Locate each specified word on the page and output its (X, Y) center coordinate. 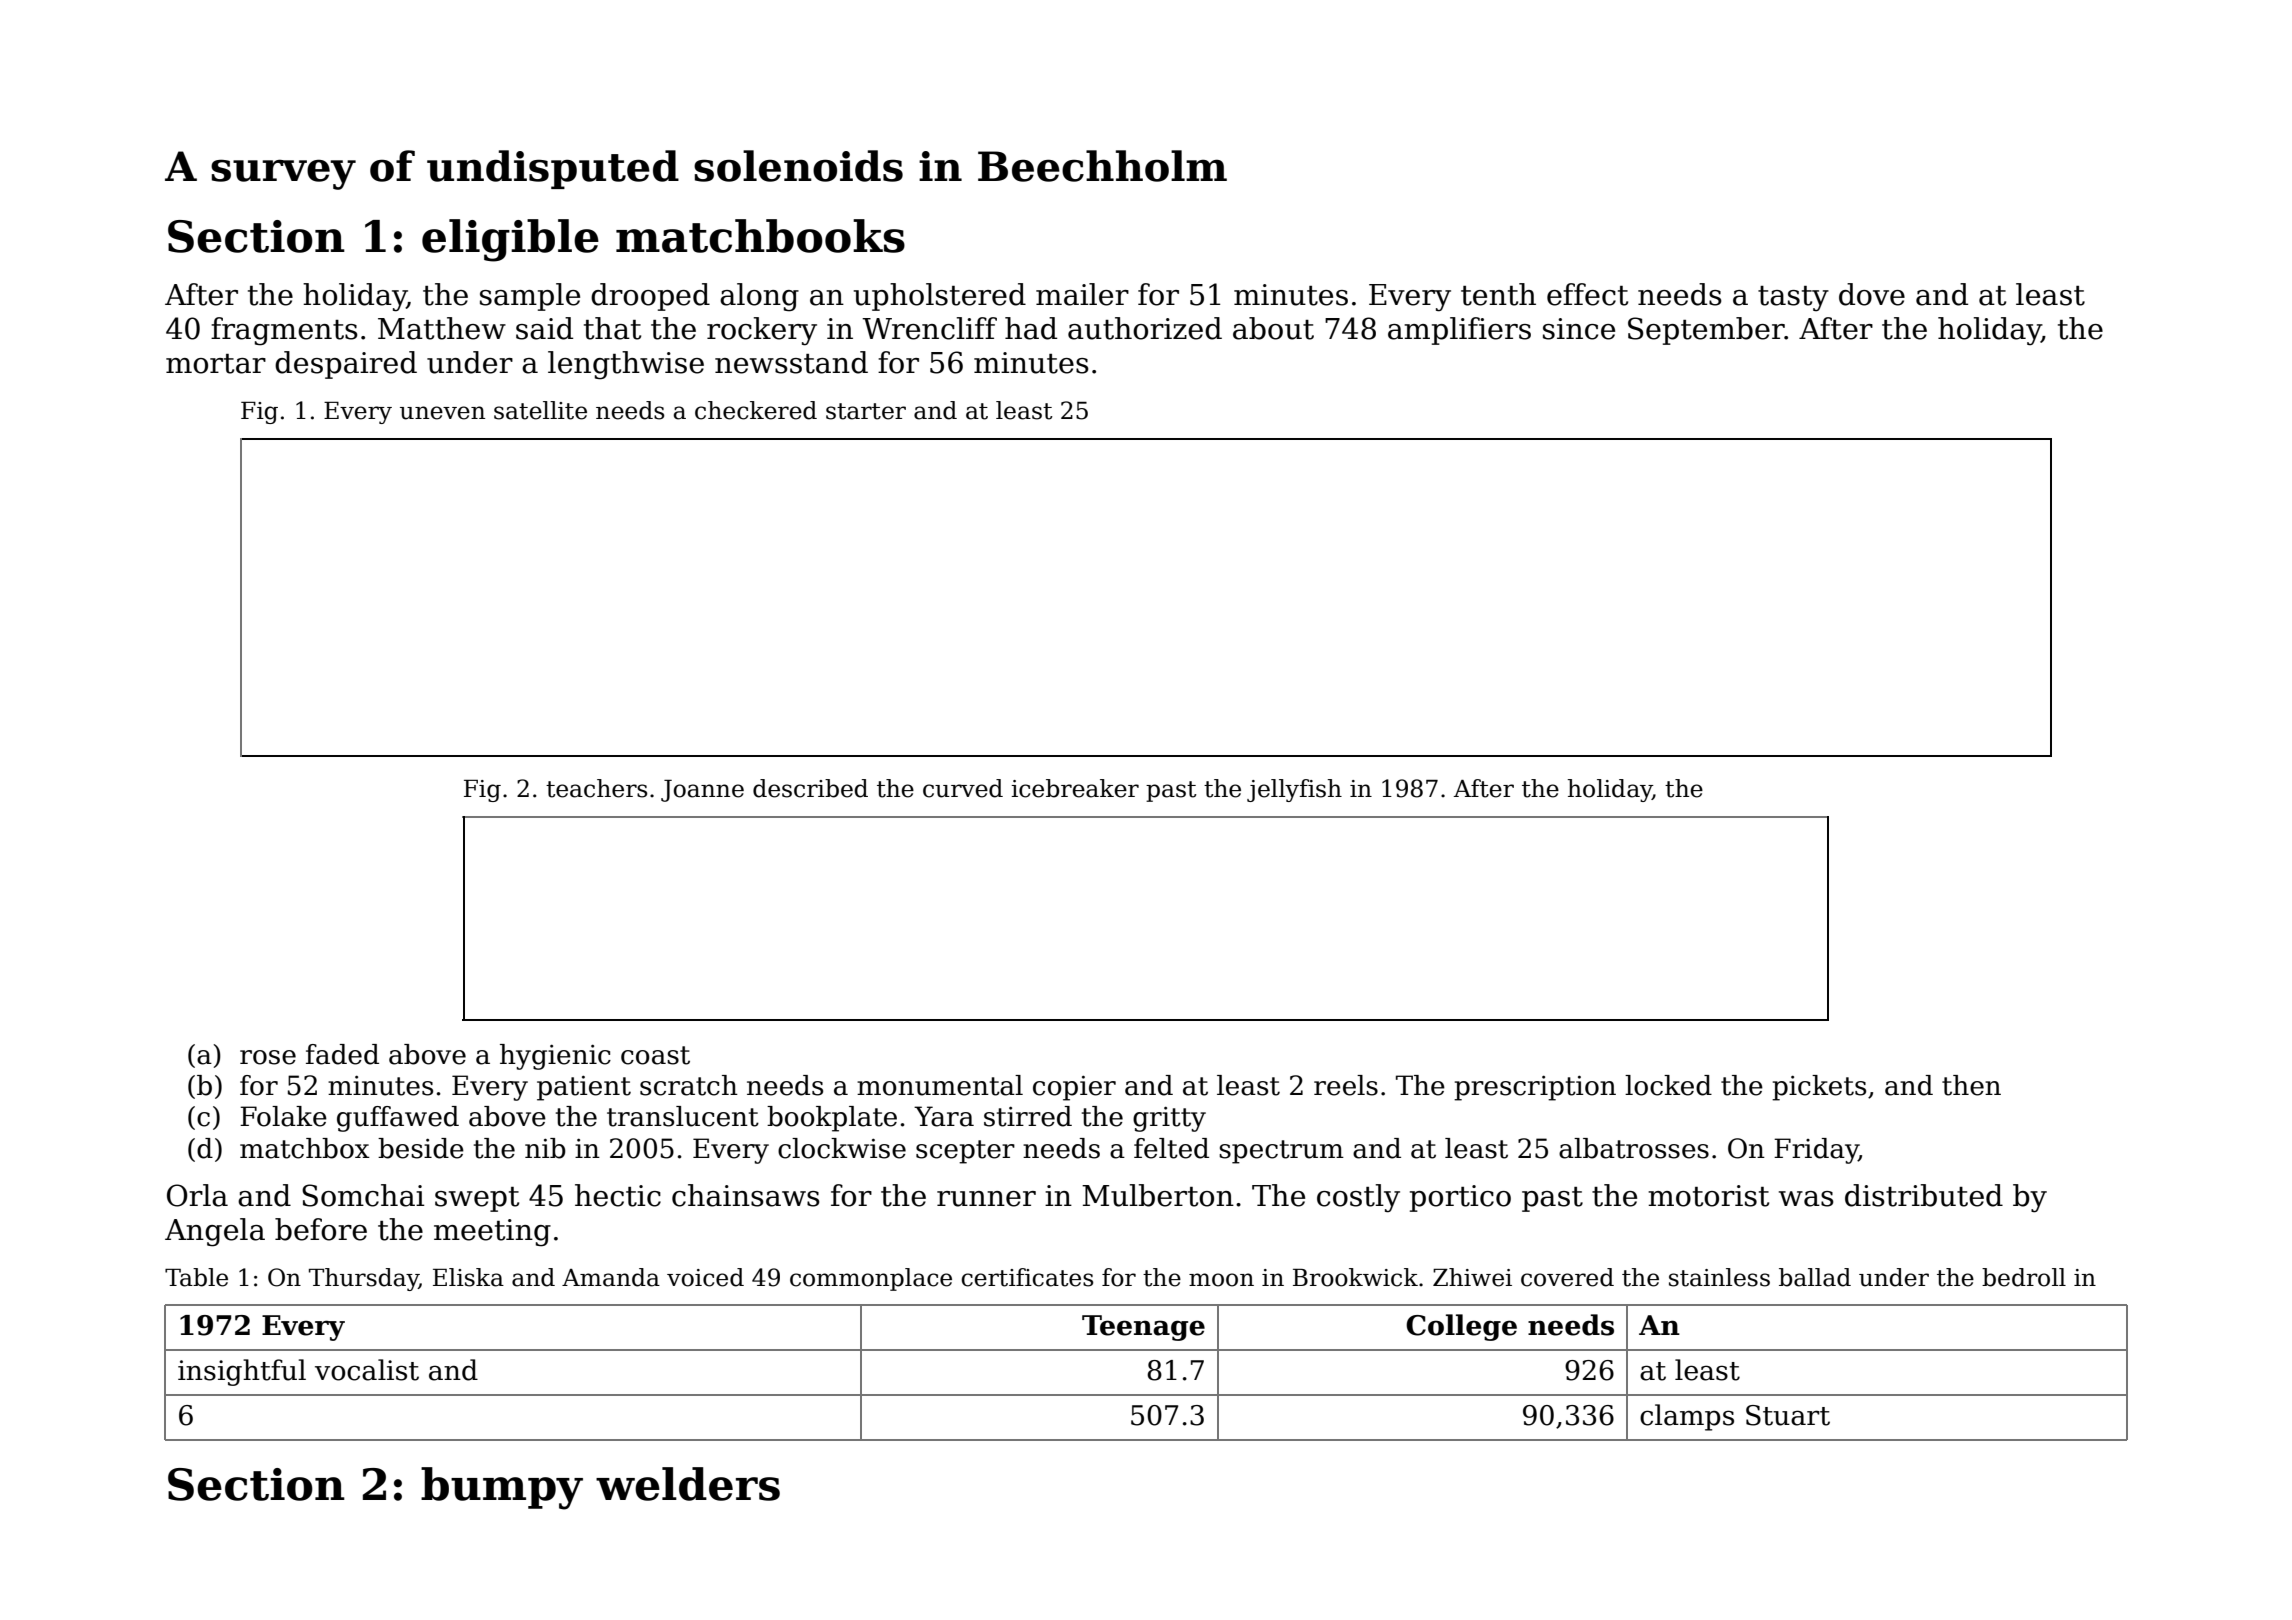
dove (1872, 294)
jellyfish (1294, 790)
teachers (596, 788)
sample (530, 297)
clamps (1687, 1417)
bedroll (2024, 1277)
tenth (1498, 294)
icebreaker (1075, 788)
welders (688, 1484)
